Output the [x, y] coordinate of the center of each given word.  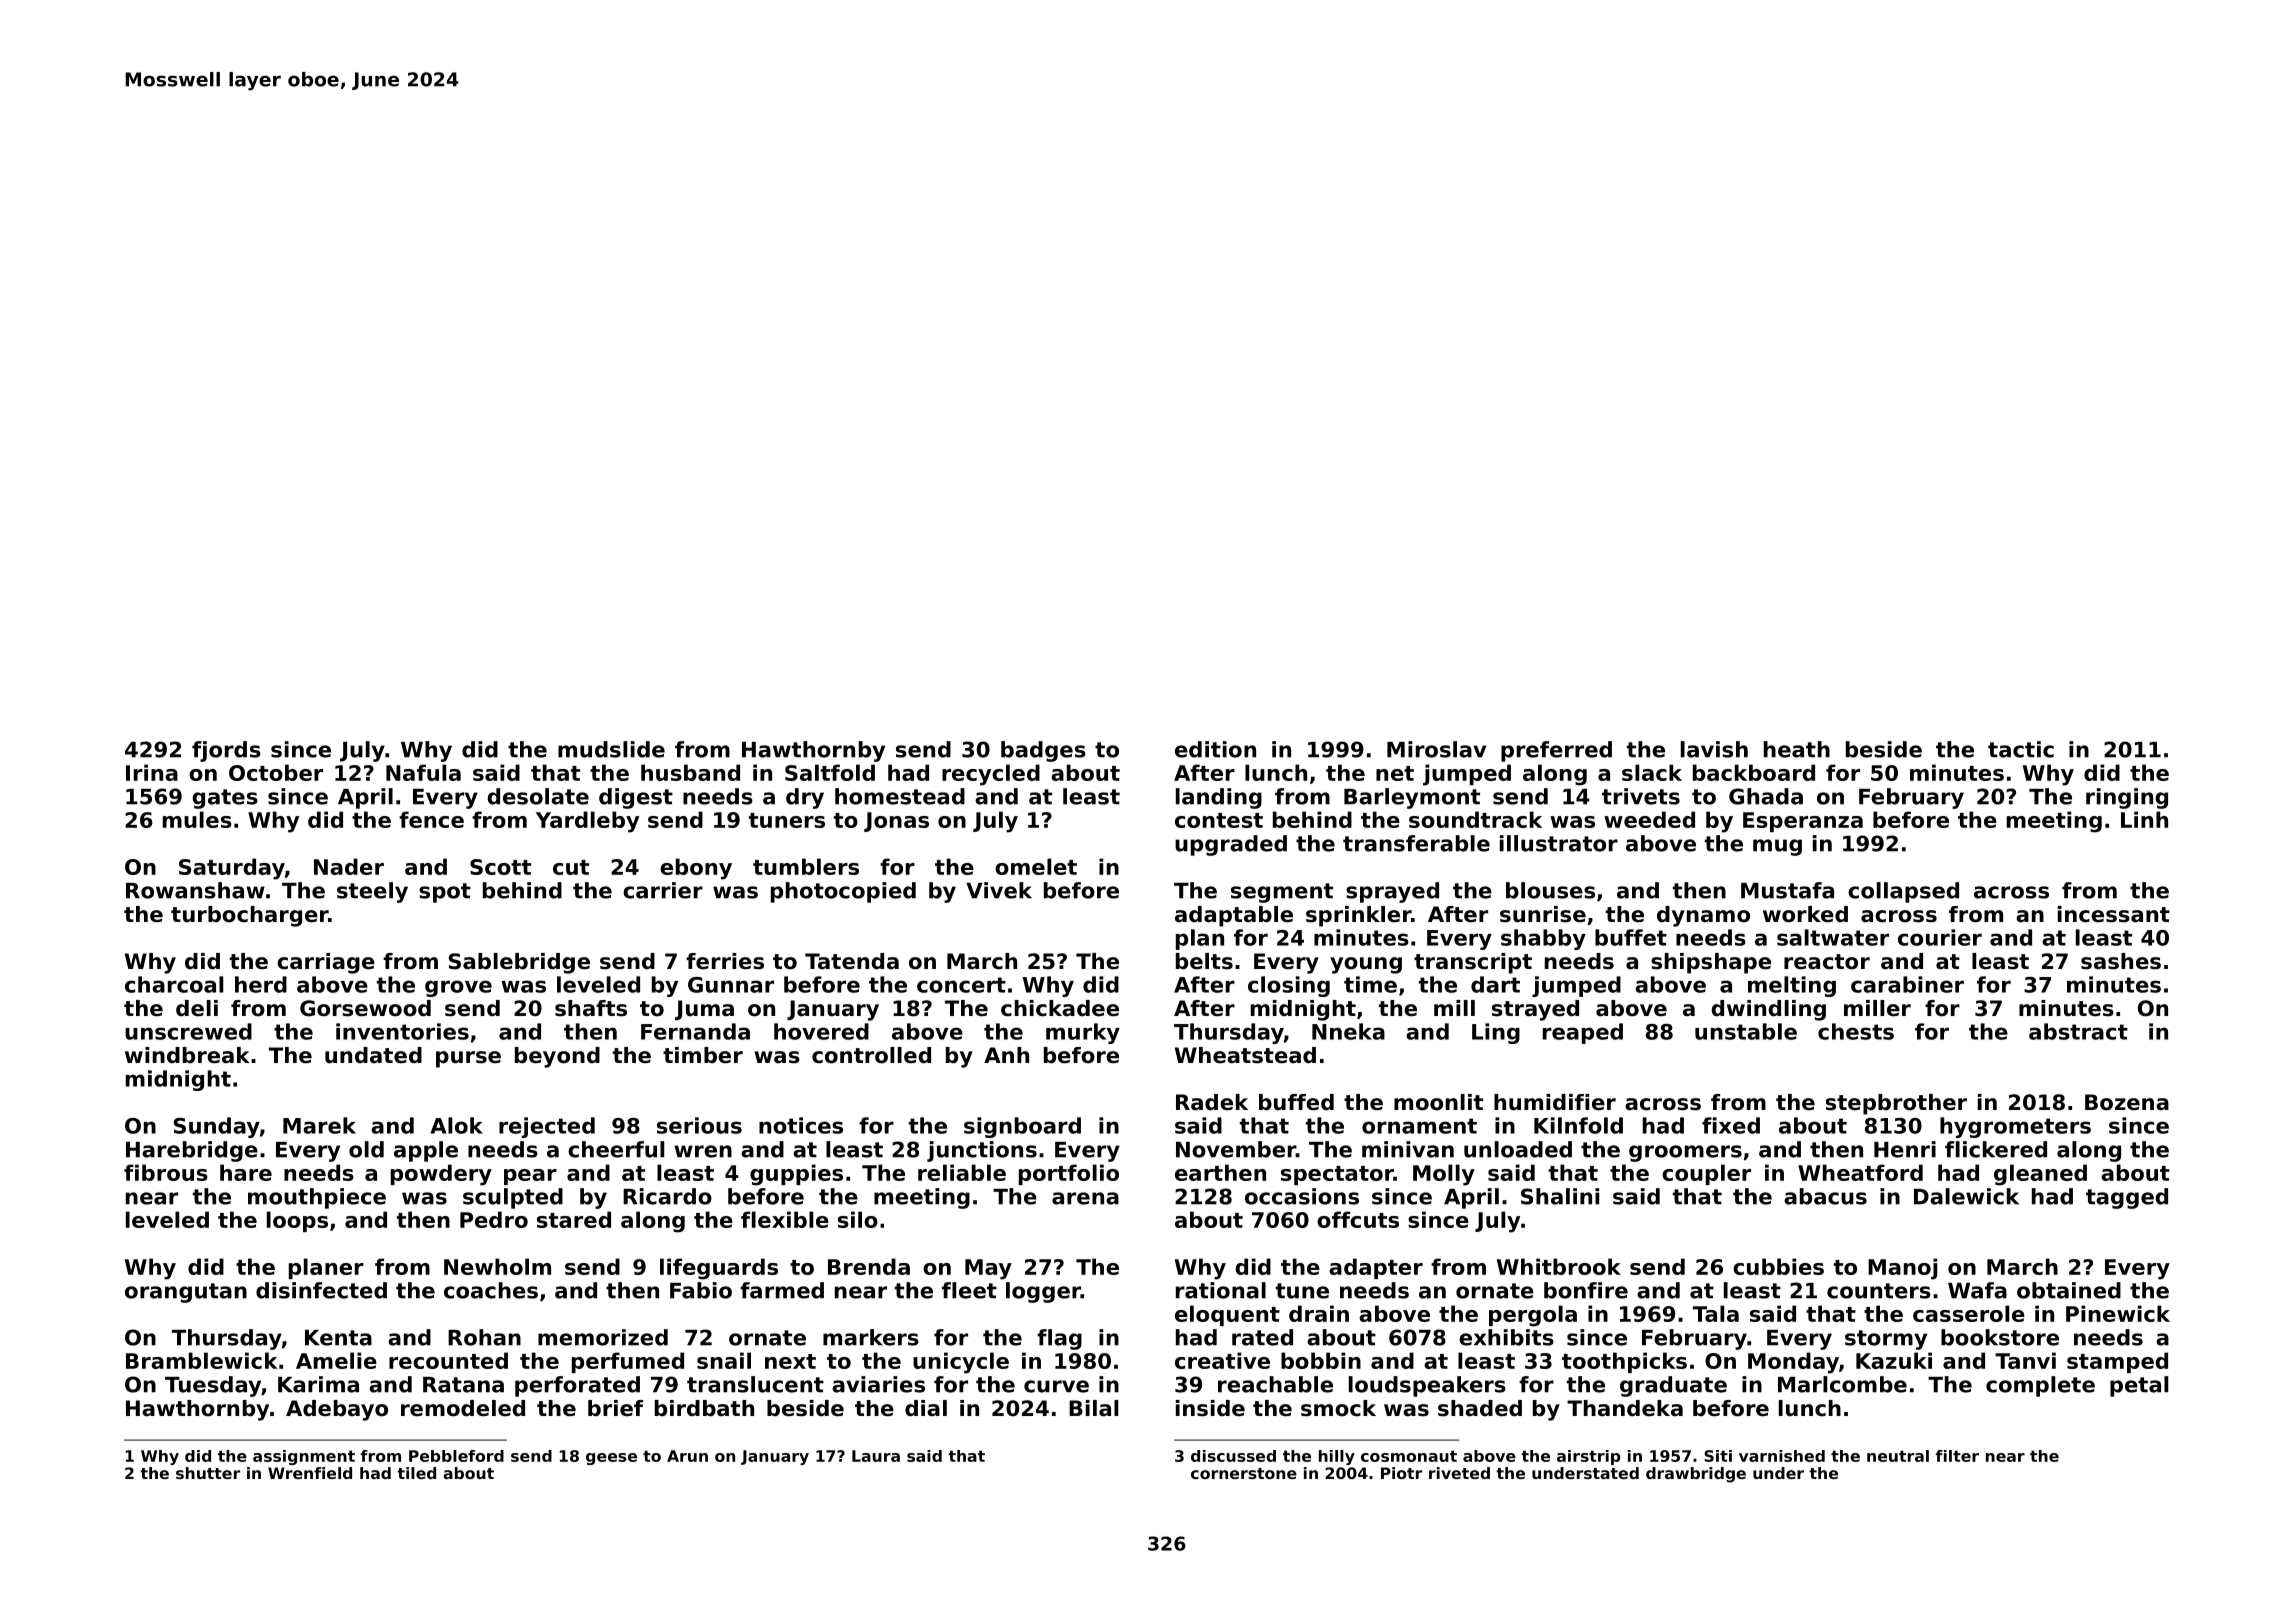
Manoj [1902, 1269]
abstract [2078, 1031]
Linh [2144, 819]
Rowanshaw [195, 890]
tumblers [806, 866]
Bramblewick [202, 1360]
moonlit [1438, 1102]
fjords [226, 751]
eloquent [1227, 1315]
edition [1215, 749]
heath [1797, 749]
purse [468, 1059]
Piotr [1401, 1473]
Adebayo [337, 1410]
